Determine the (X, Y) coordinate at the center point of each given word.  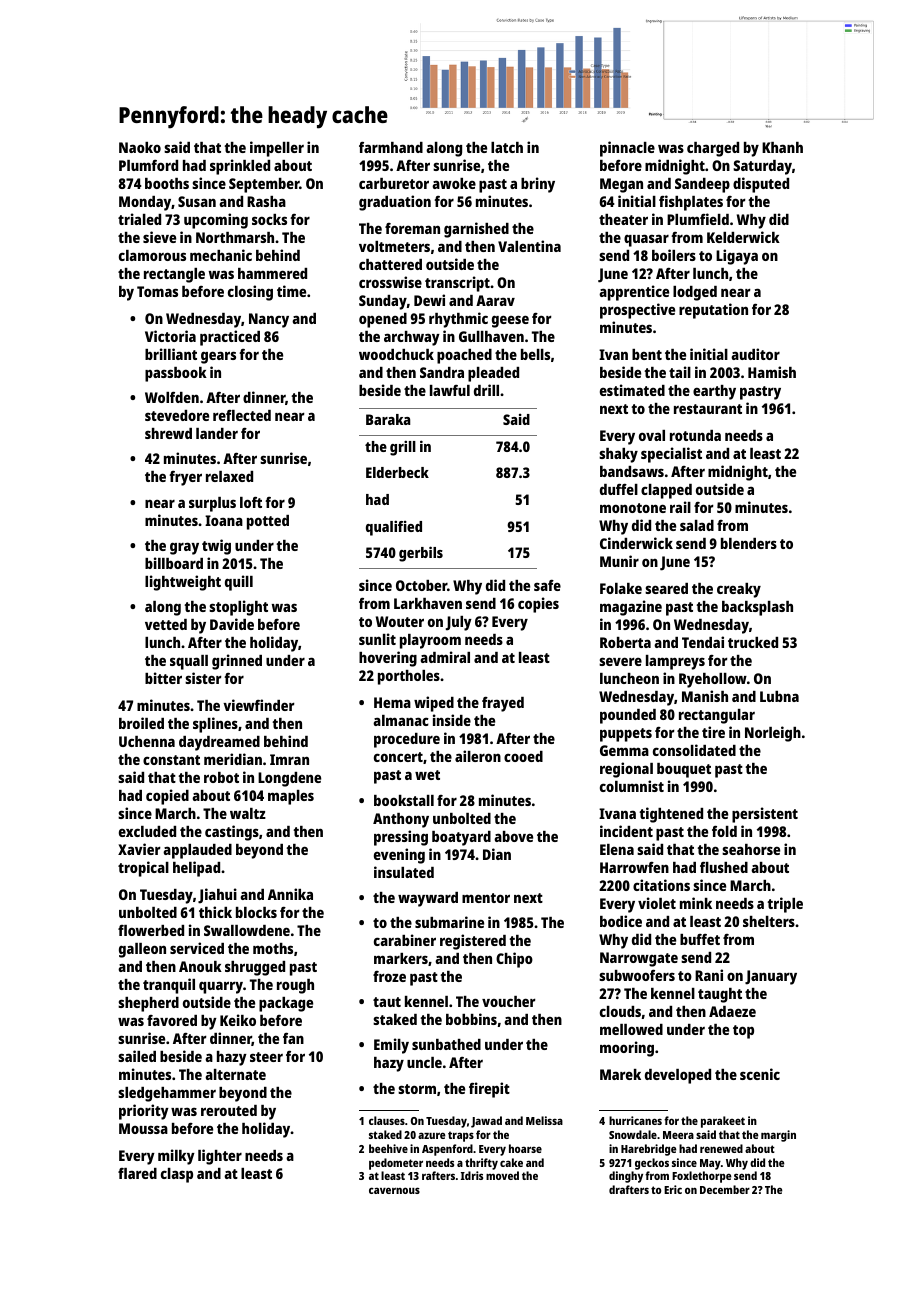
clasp (177, 1175)
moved (502, 1175)
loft (251, 502)
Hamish (772, 372)
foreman (412, 228)
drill (486, 390)
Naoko (140, 147)
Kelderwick (743, 237)
